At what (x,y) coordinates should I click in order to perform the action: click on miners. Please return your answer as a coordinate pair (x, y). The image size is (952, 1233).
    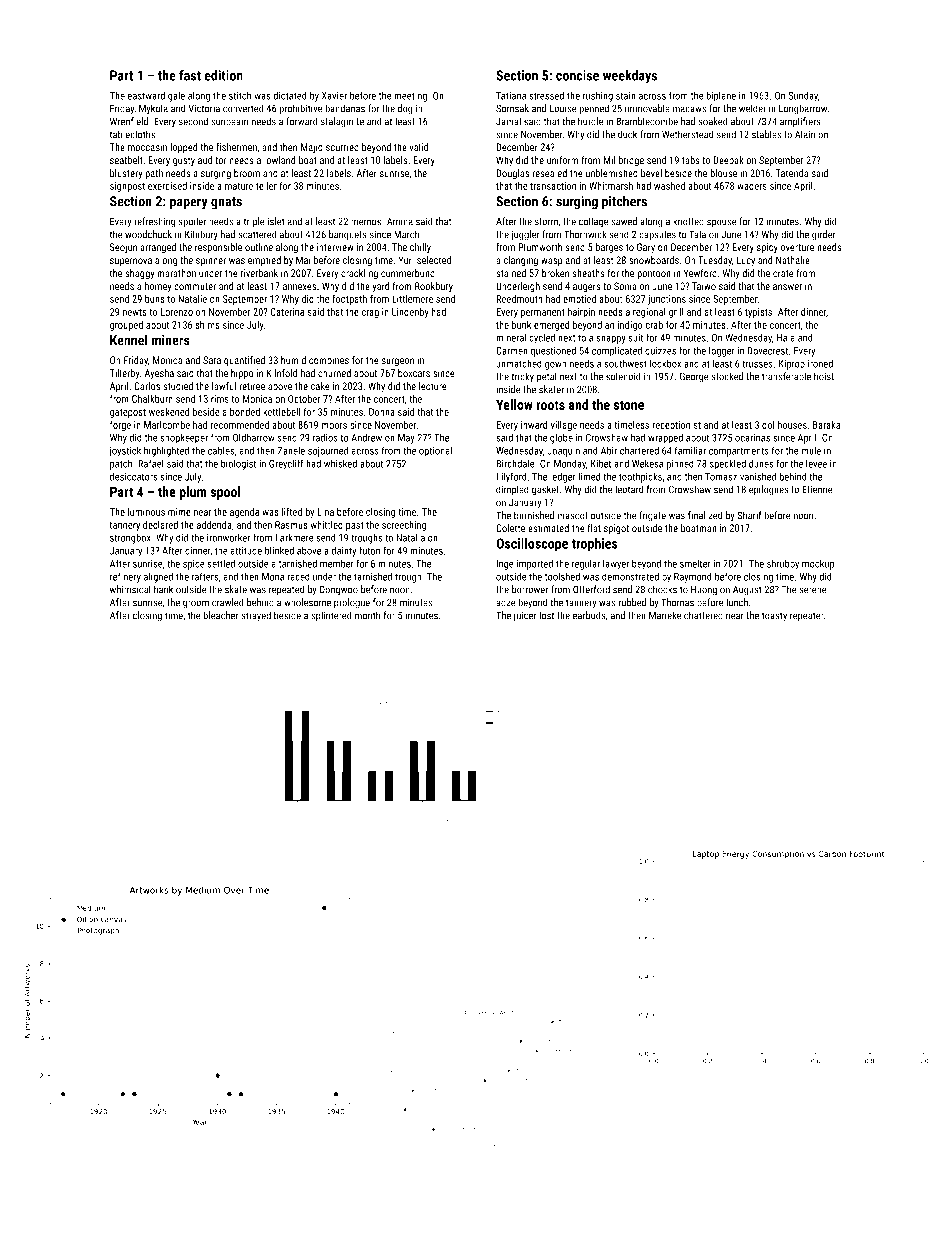
    Looking at the image, I should click on (171, 340).
